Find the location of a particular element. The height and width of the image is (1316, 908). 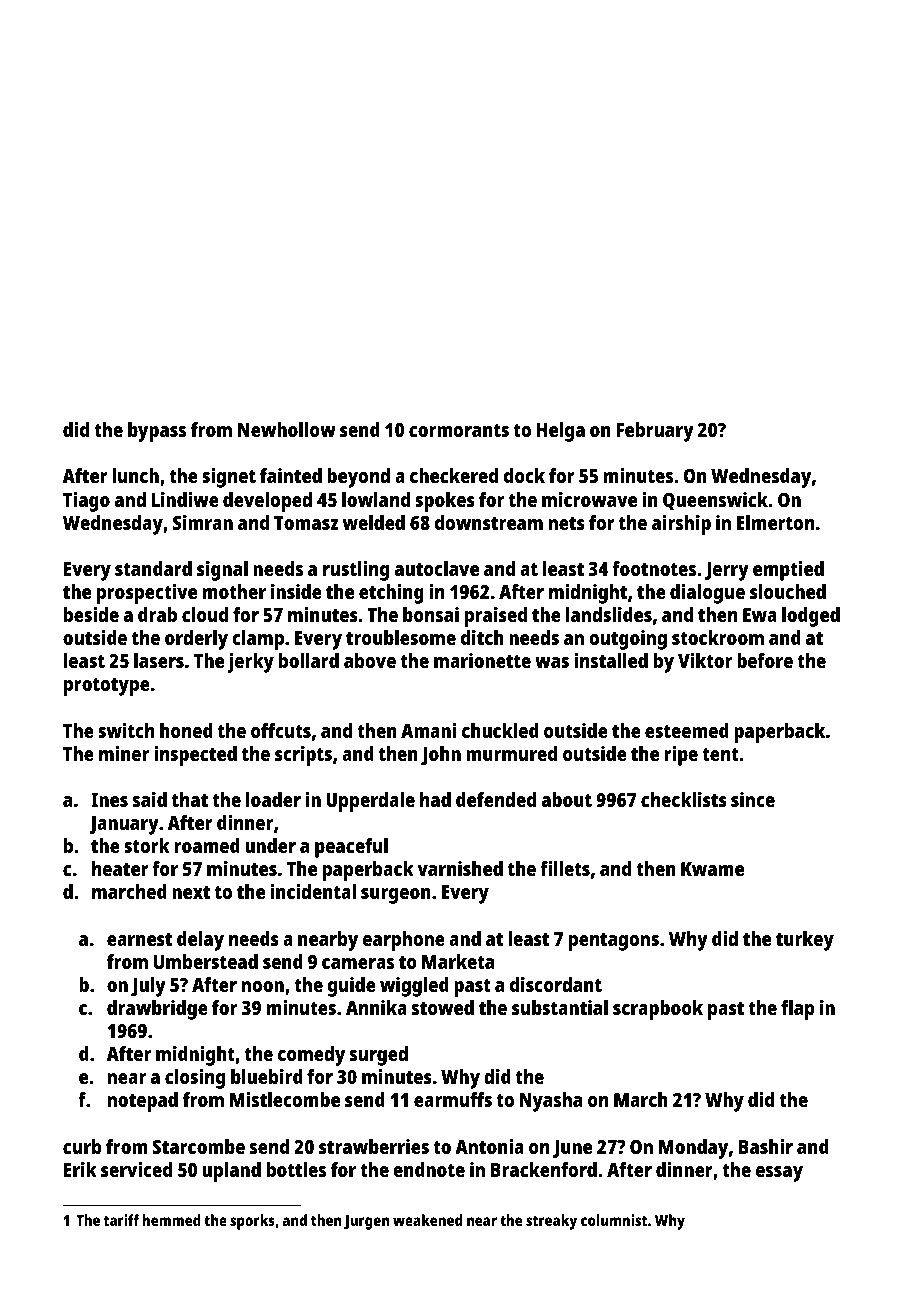

beyond is located at coordinates (358, 478).
